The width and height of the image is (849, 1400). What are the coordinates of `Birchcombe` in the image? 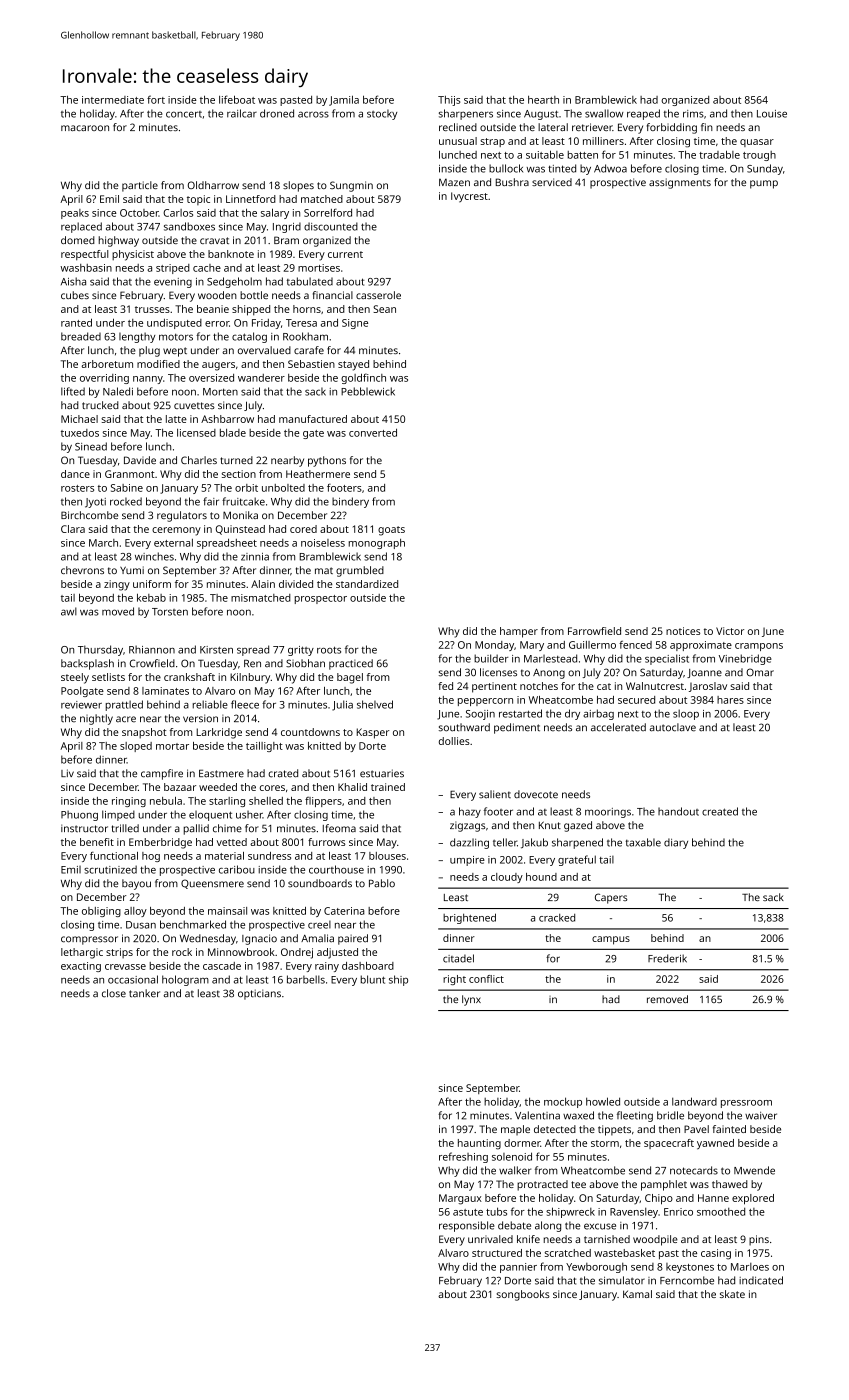 It's located at (89, 515).
